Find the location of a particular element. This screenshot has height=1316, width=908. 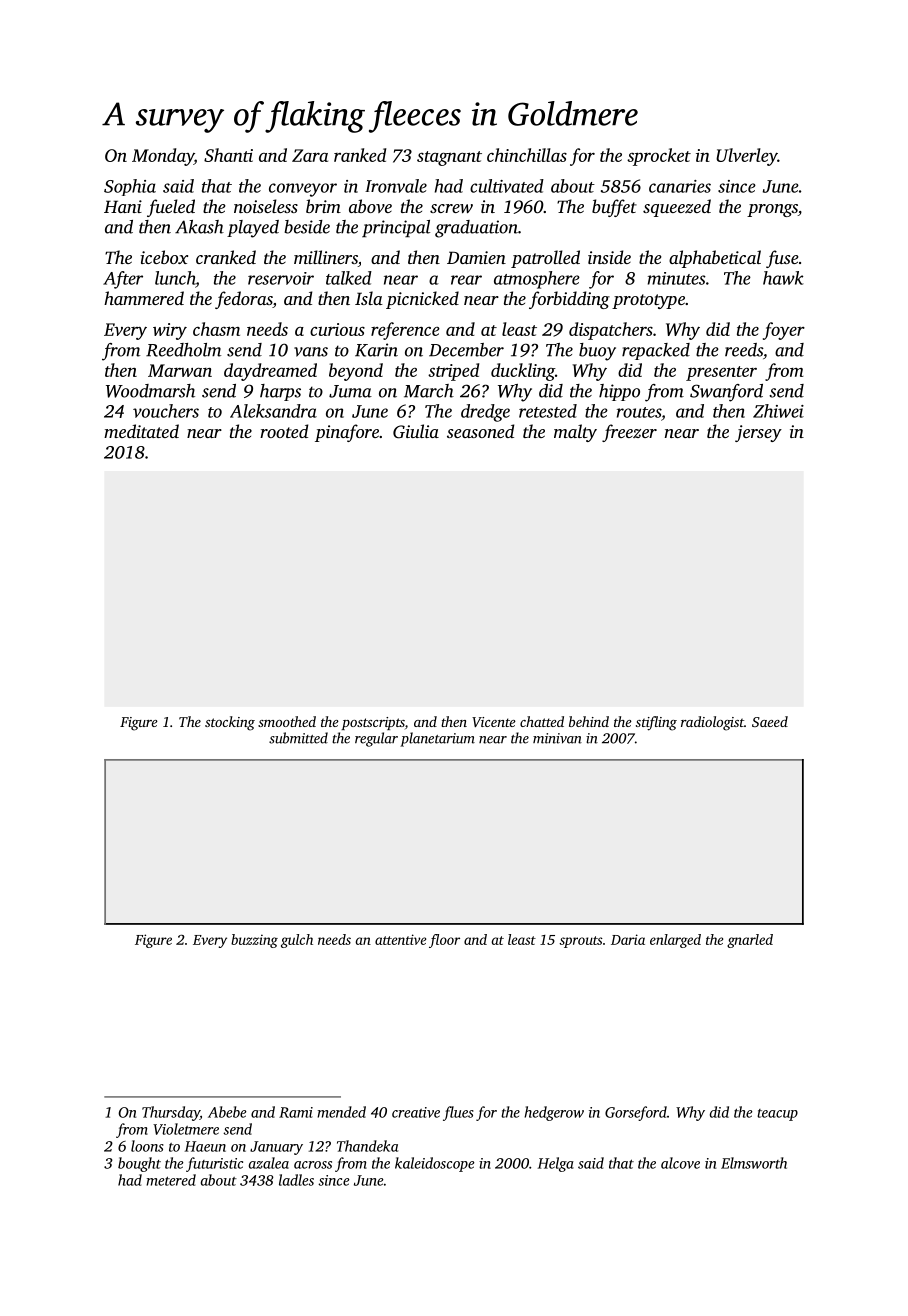

cultivated is located at coordinates (507, 186).
